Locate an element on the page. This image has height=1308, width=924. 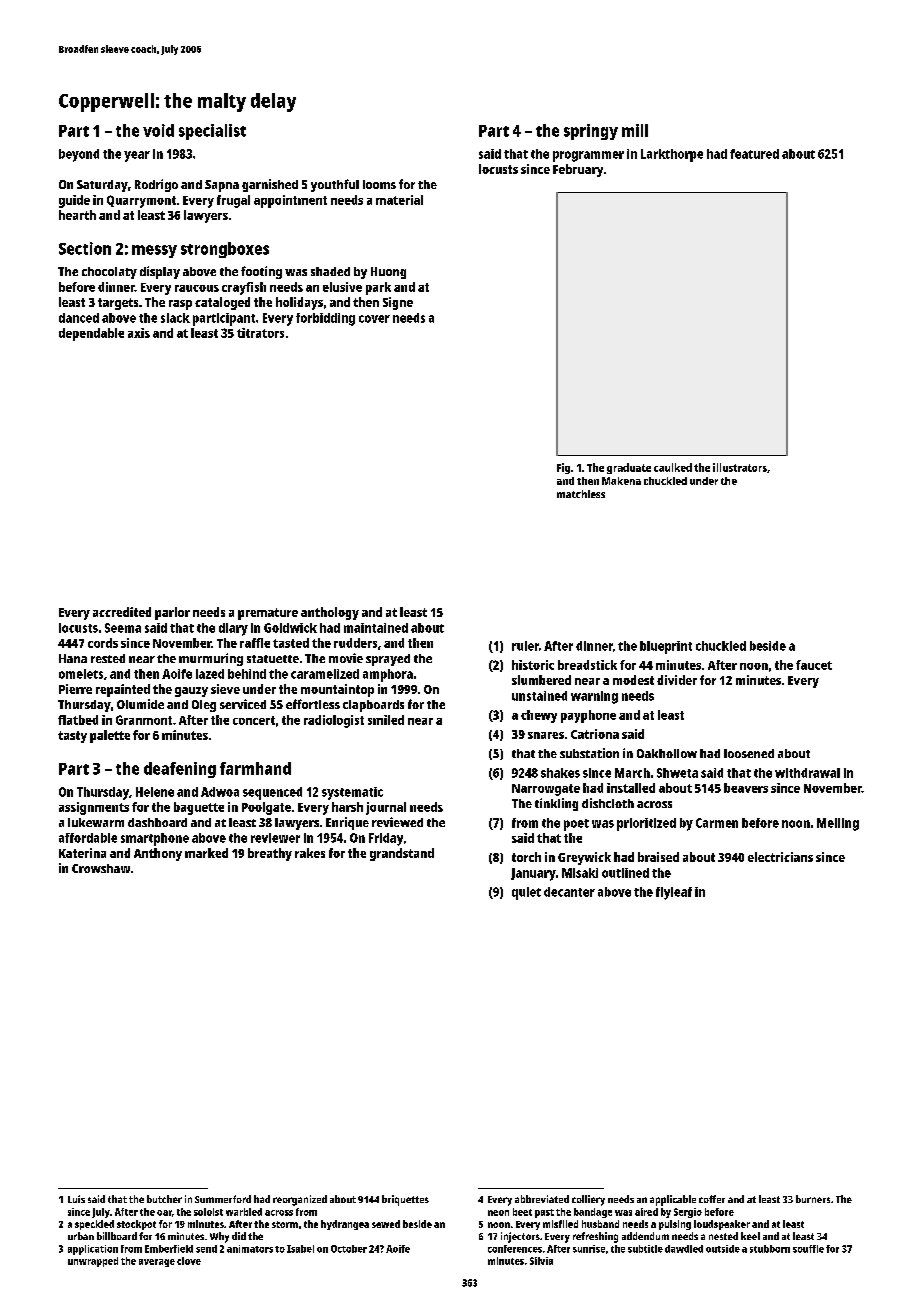
poet is located at coordinates (576, 825).
